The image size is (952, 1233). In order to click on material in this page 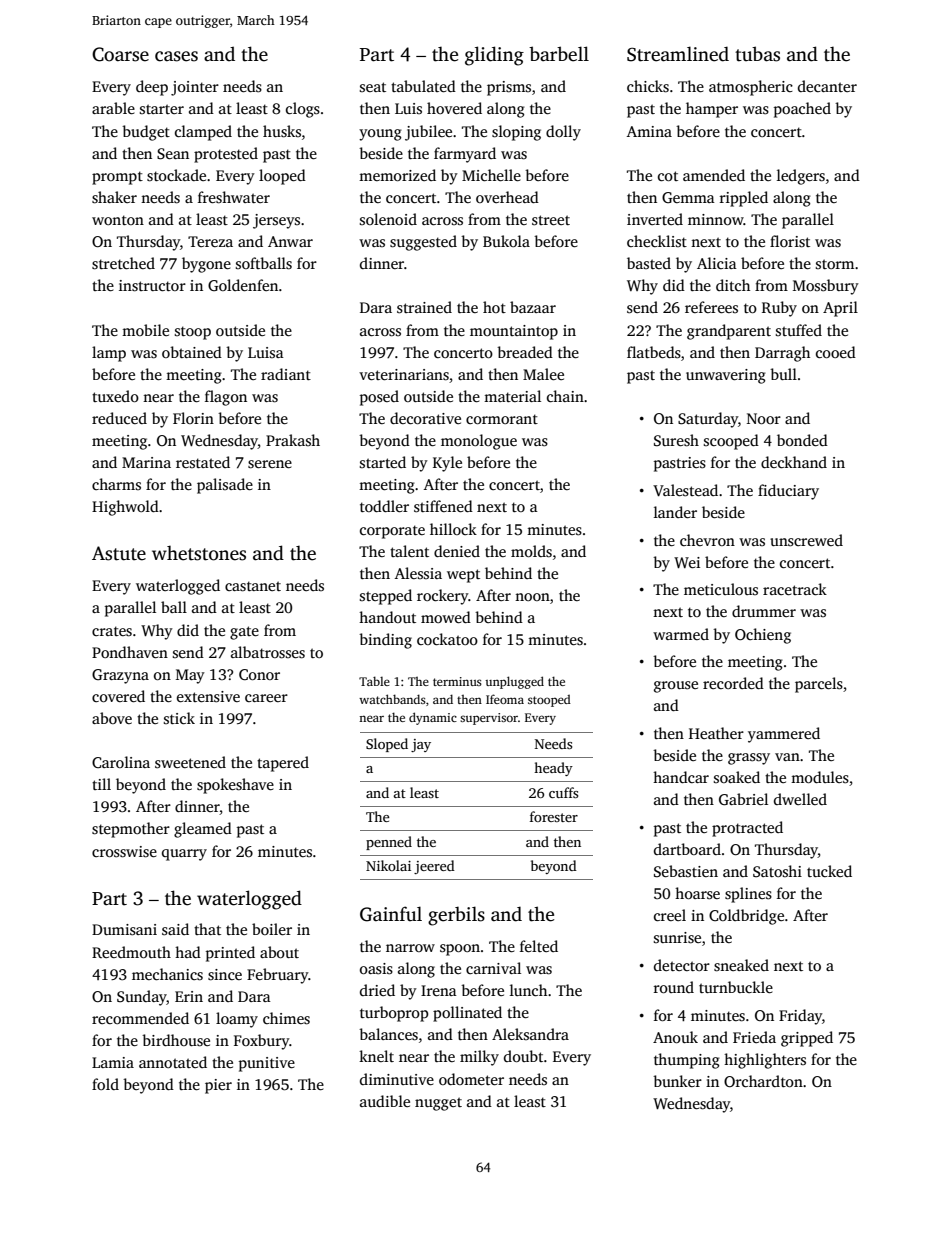, I will do `click(512, 396)`.
